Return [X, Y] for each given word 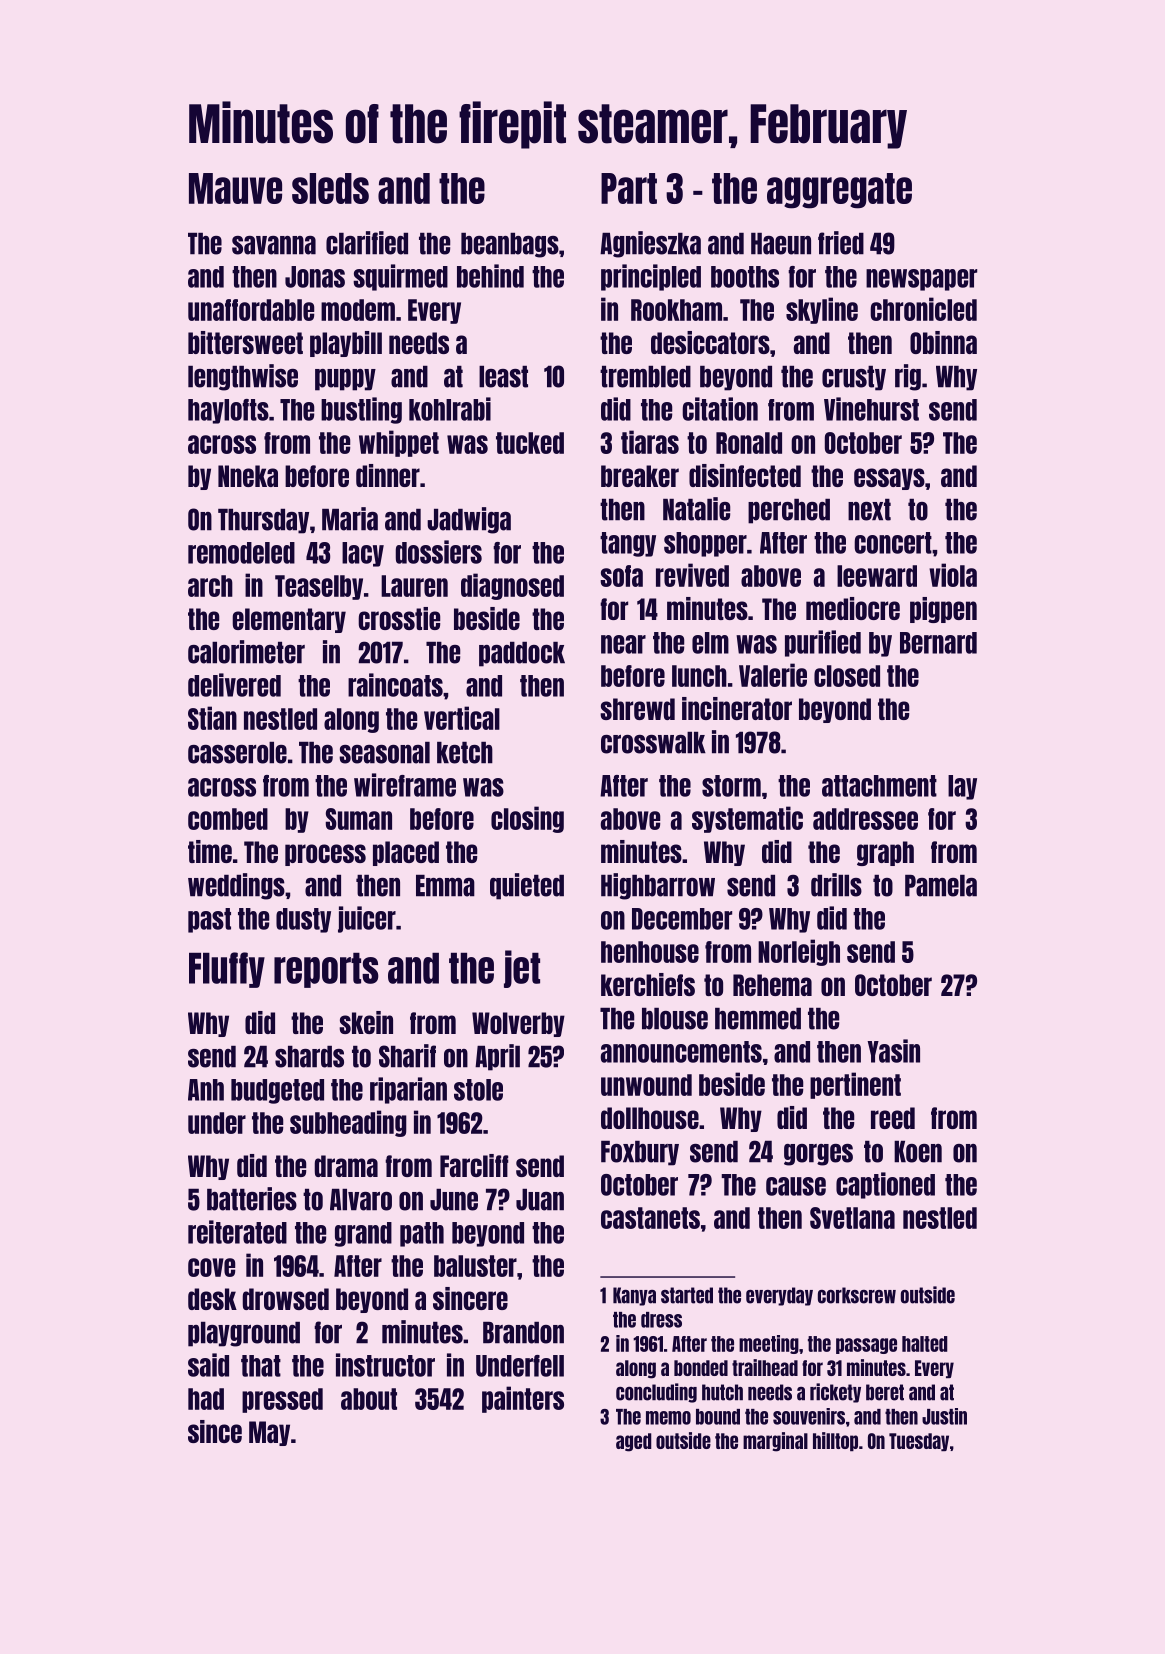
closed [847, 676]
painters [523, 1399]
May [269, 1433]
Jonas [315, 277]
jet [522, 969]
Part [629, 188]
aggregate [839, 191]
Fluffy [227, 970]
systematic [747, 819]
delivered [234, 685]
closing [527, 819]
